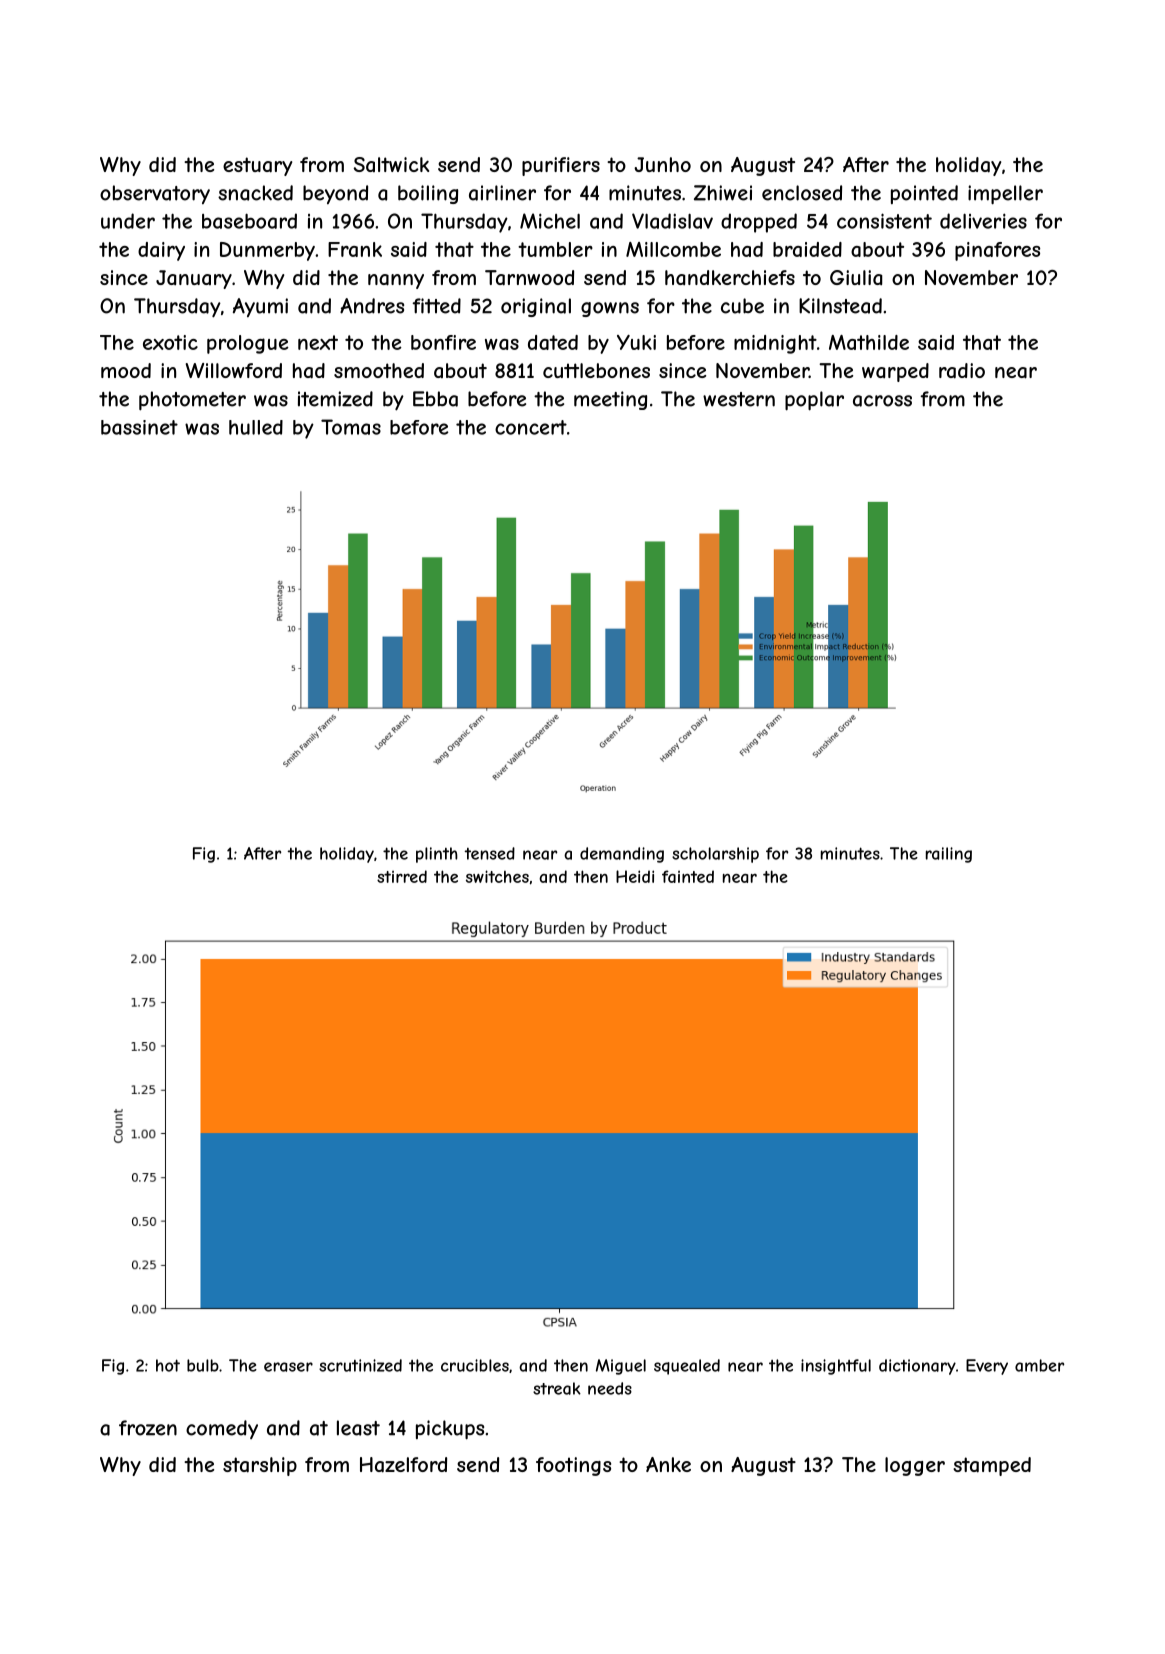  Describe the element at coordinates (403, 1465) in the screenshot. I see `Hazelford` at that location.
